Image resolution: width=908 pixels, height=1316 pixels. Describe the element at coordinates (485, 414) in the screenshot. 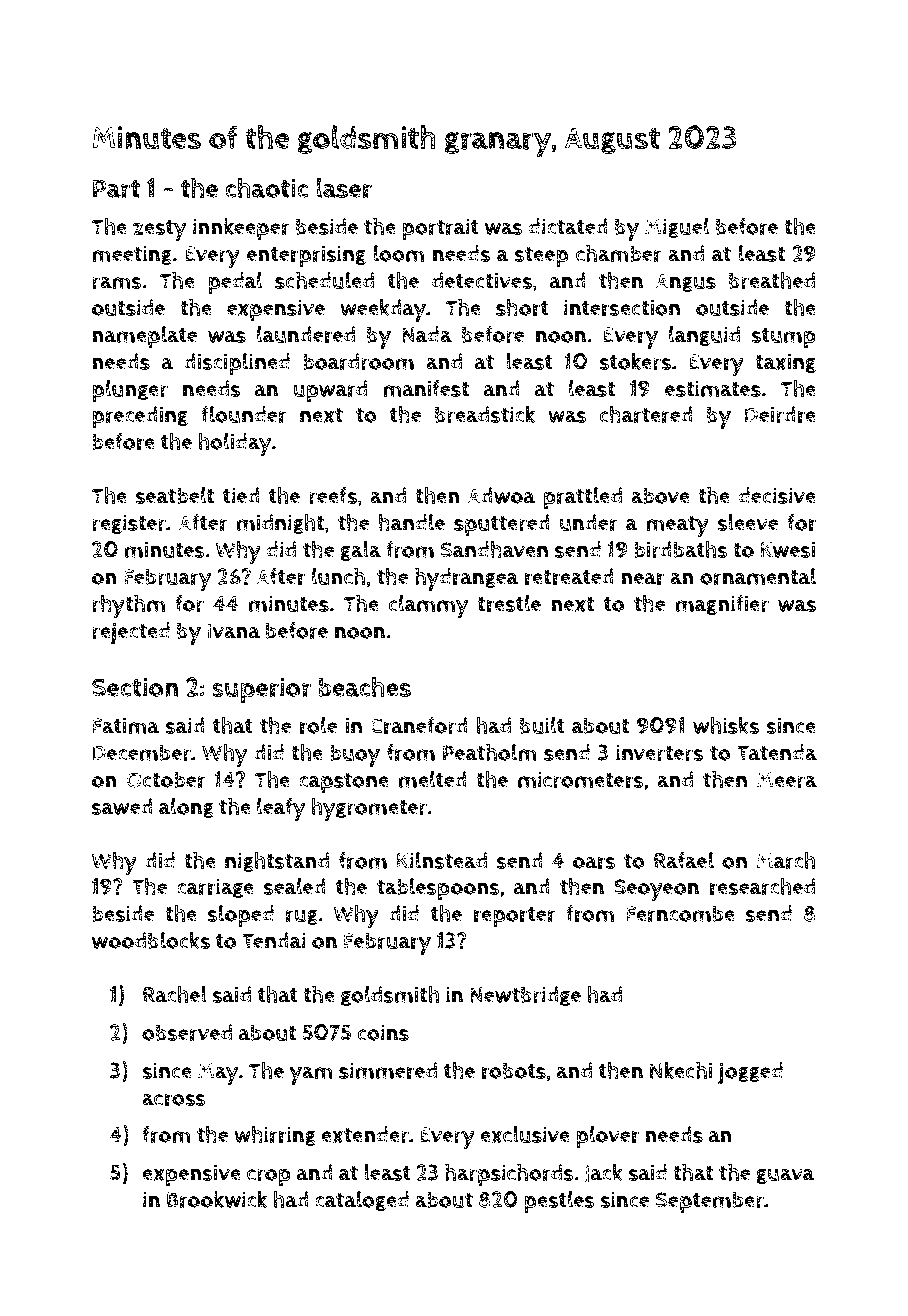

I see `breadstick` at that location.
